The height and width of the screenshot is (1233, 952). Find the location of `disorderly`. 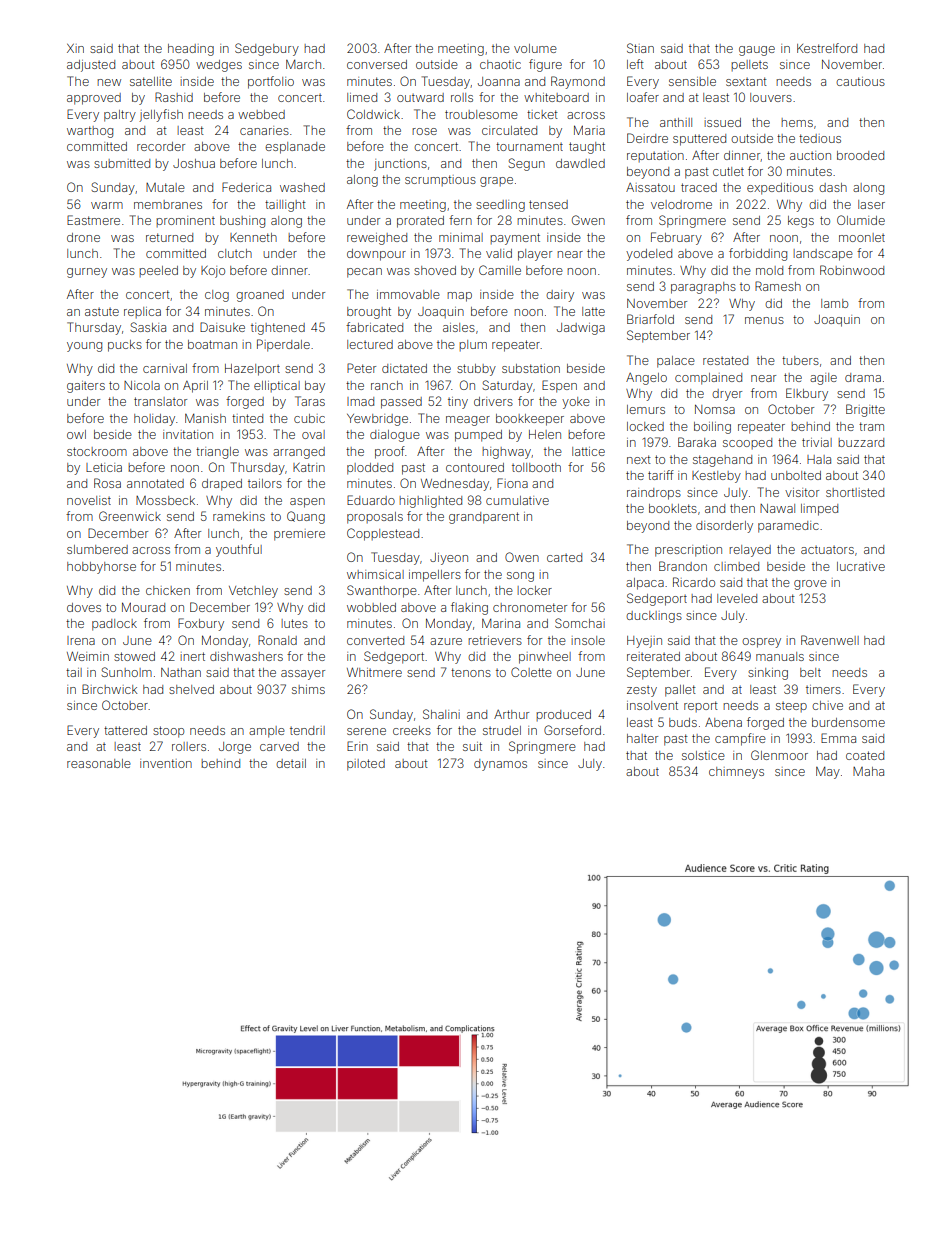

disorderly is located at coordinates (724, 527).
